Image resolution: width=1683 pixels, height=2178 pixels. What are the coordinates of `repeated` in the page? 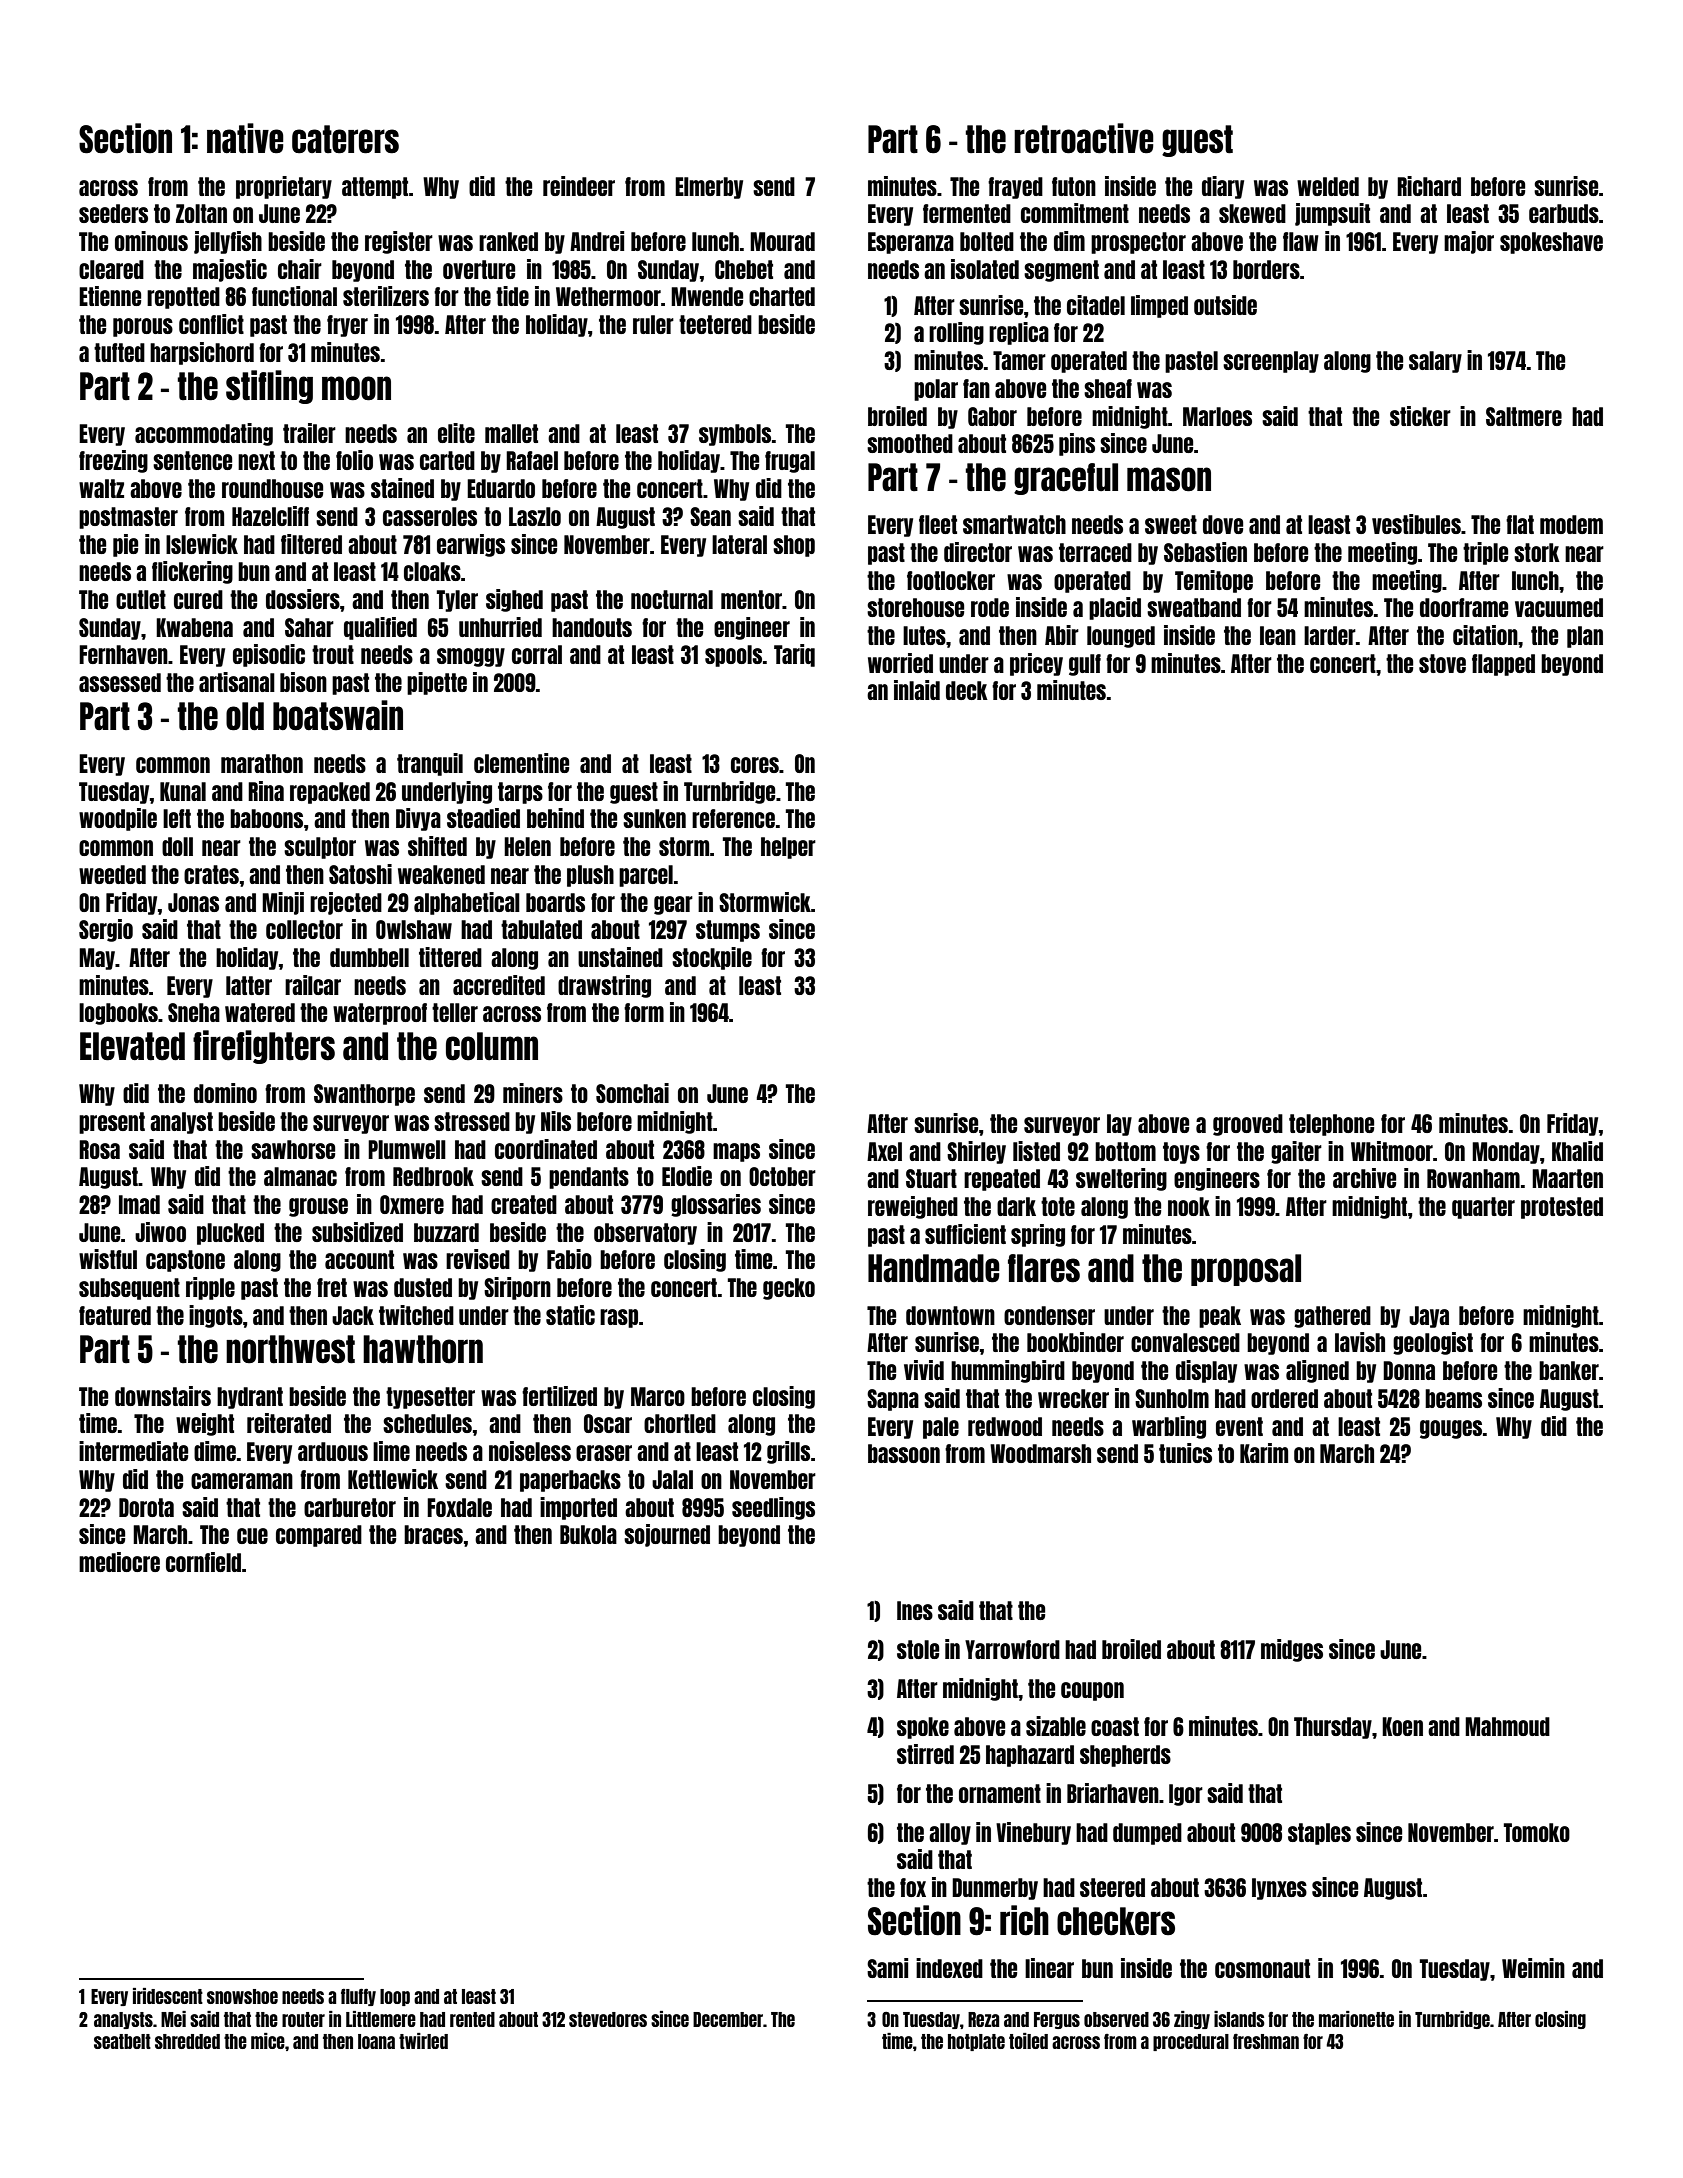 It's located at (1002, 1180).
